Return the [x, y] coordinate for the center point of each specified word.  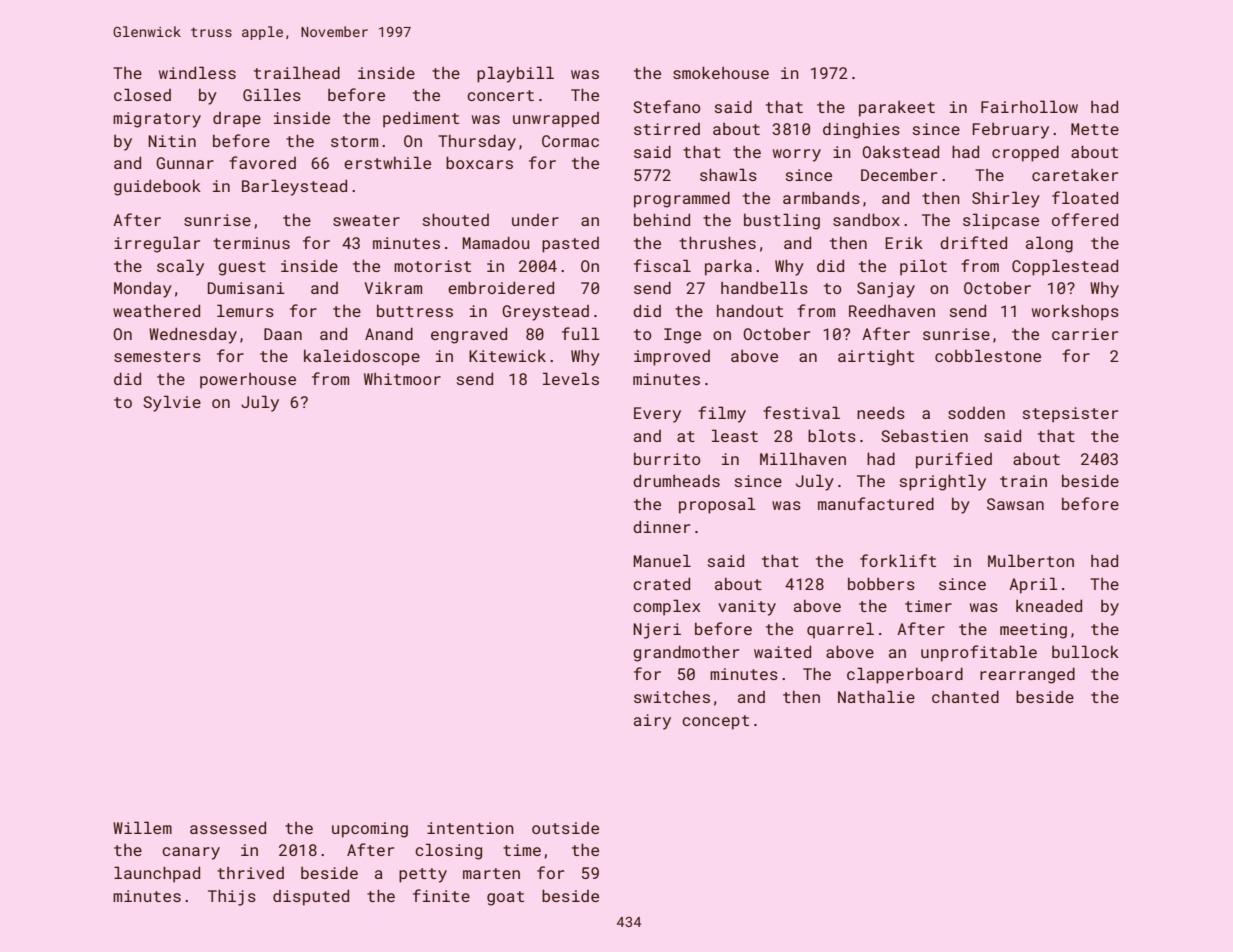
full [581, 333]
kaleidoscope [362, 357]
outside [565, 828]
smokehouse [721, 72]
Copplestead [1065, 267]
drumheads [676, 481]
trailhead [297, 72]
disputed [311, 898]
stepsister [1070, 415]
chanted [965, 696]
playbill [515, 74]
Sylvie [172, 403]
